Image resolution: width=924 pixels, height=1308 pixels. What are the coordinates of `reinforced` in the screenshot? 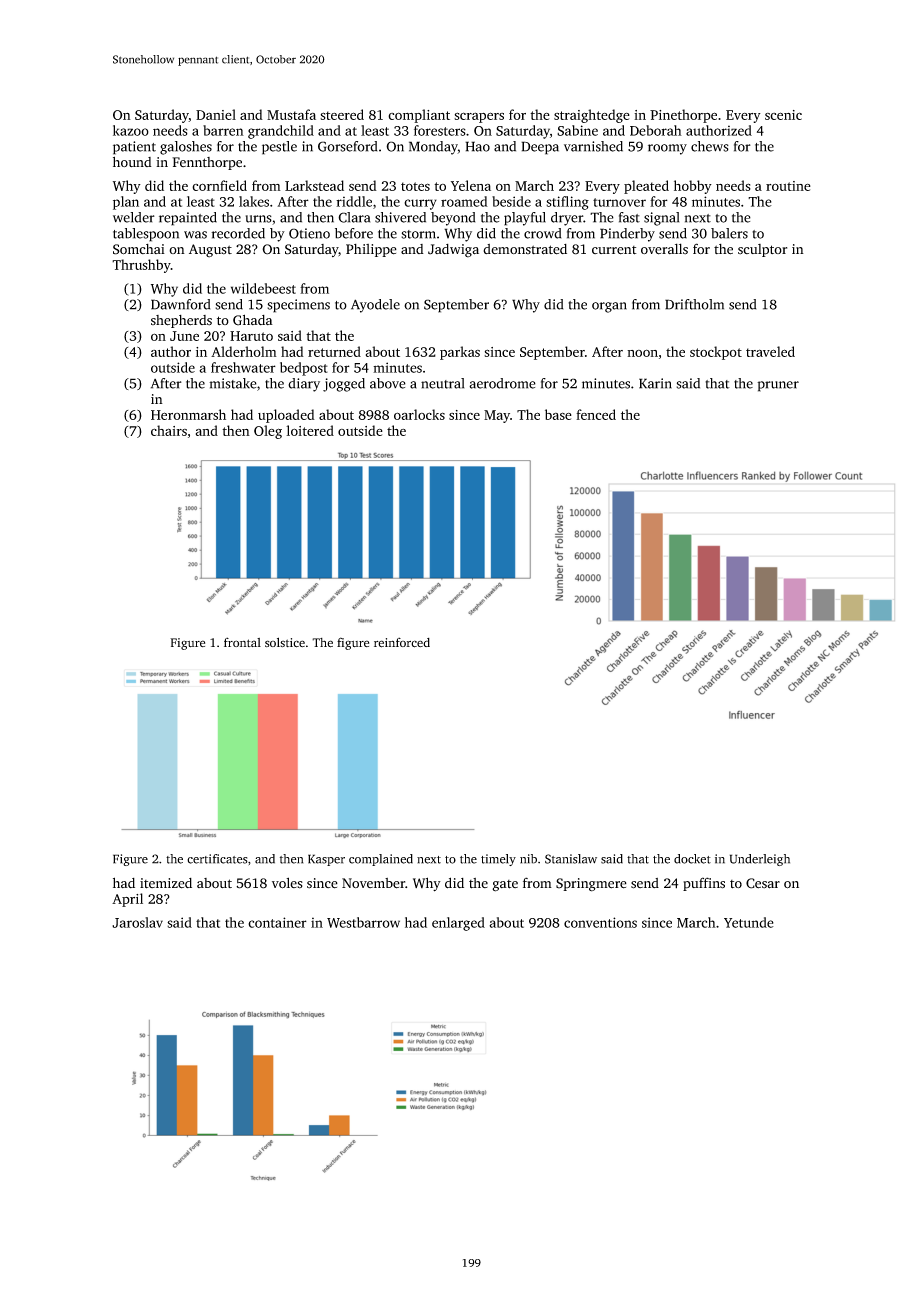 It's located at (402, 642).
